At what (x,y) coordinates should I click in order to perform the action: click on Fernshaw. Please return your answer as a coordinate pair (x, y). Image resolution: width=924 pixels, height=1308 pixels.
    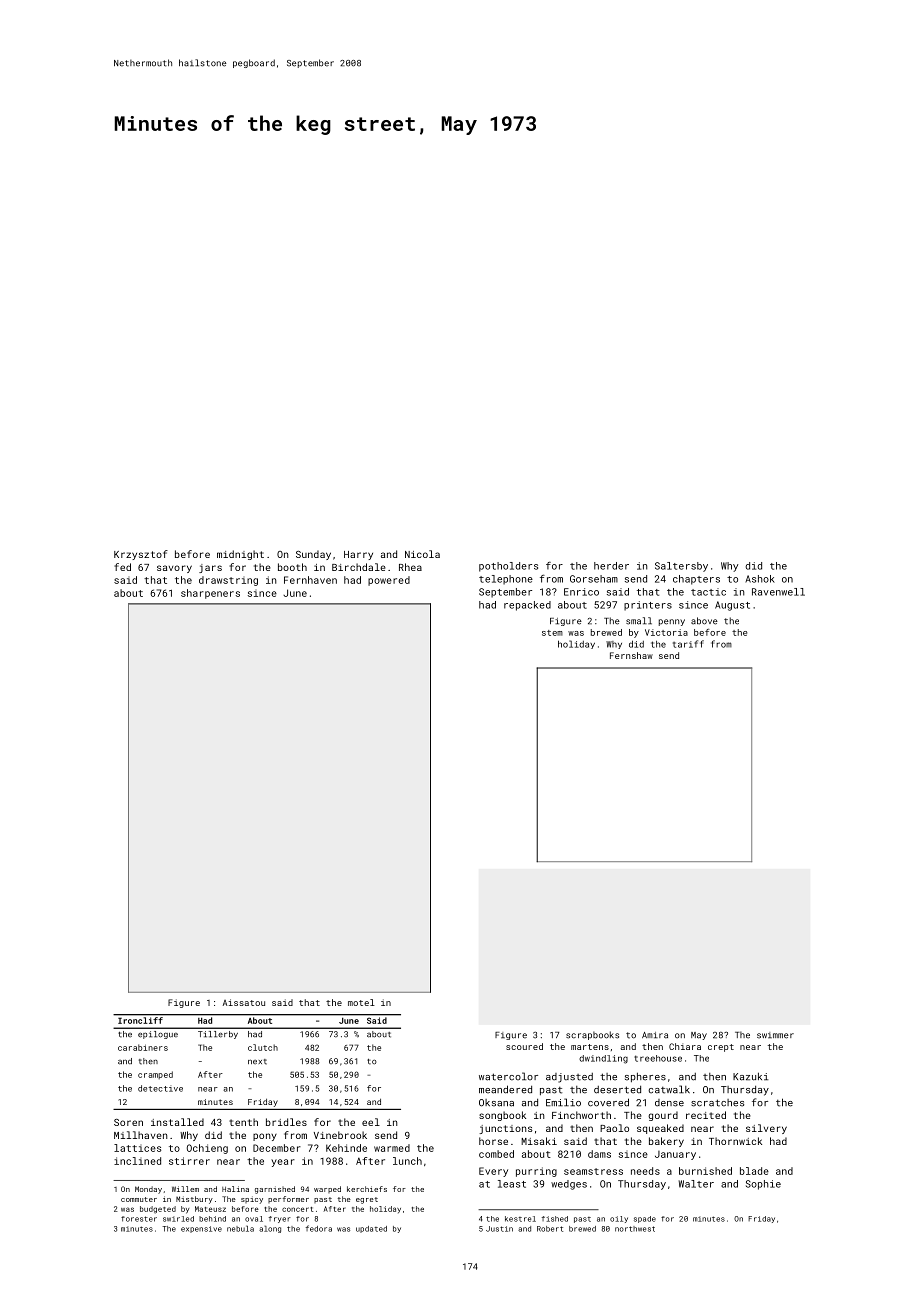
    Looking at the image, I should click on (631, 655).
